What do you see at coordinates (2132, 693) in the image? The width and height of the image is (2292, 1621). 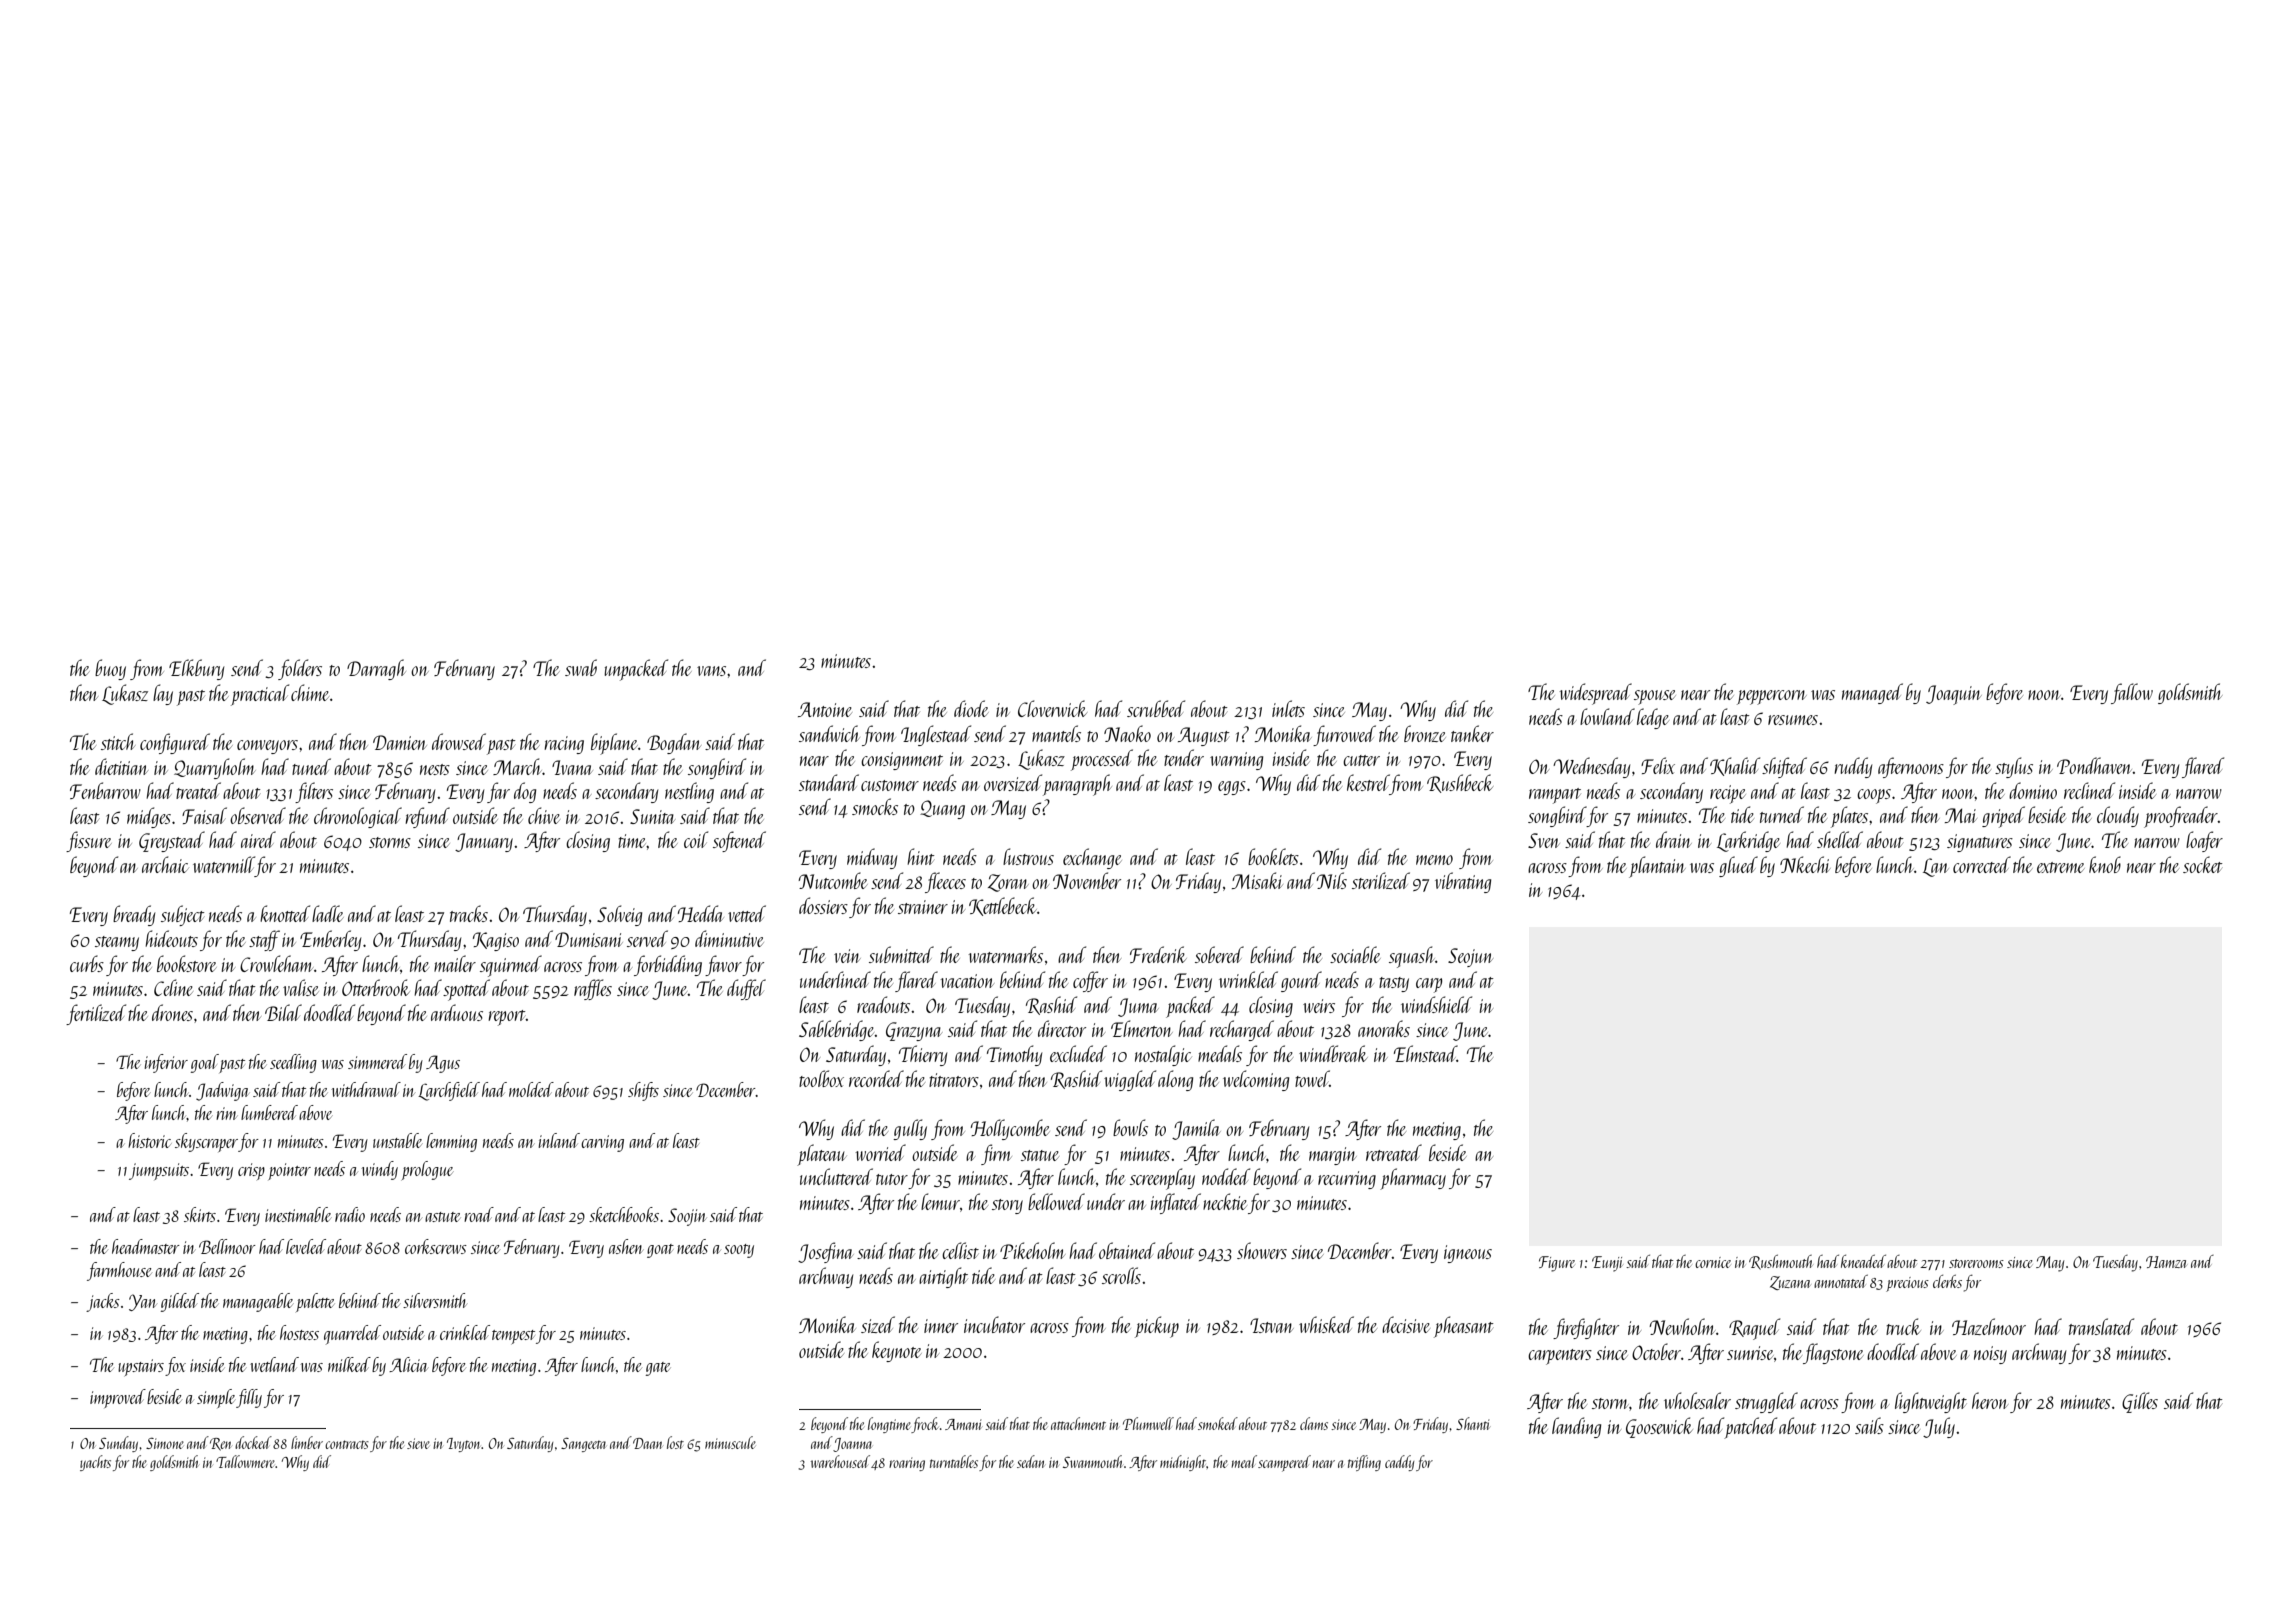 I see `fallow` at bounding box center [2132, 693].
